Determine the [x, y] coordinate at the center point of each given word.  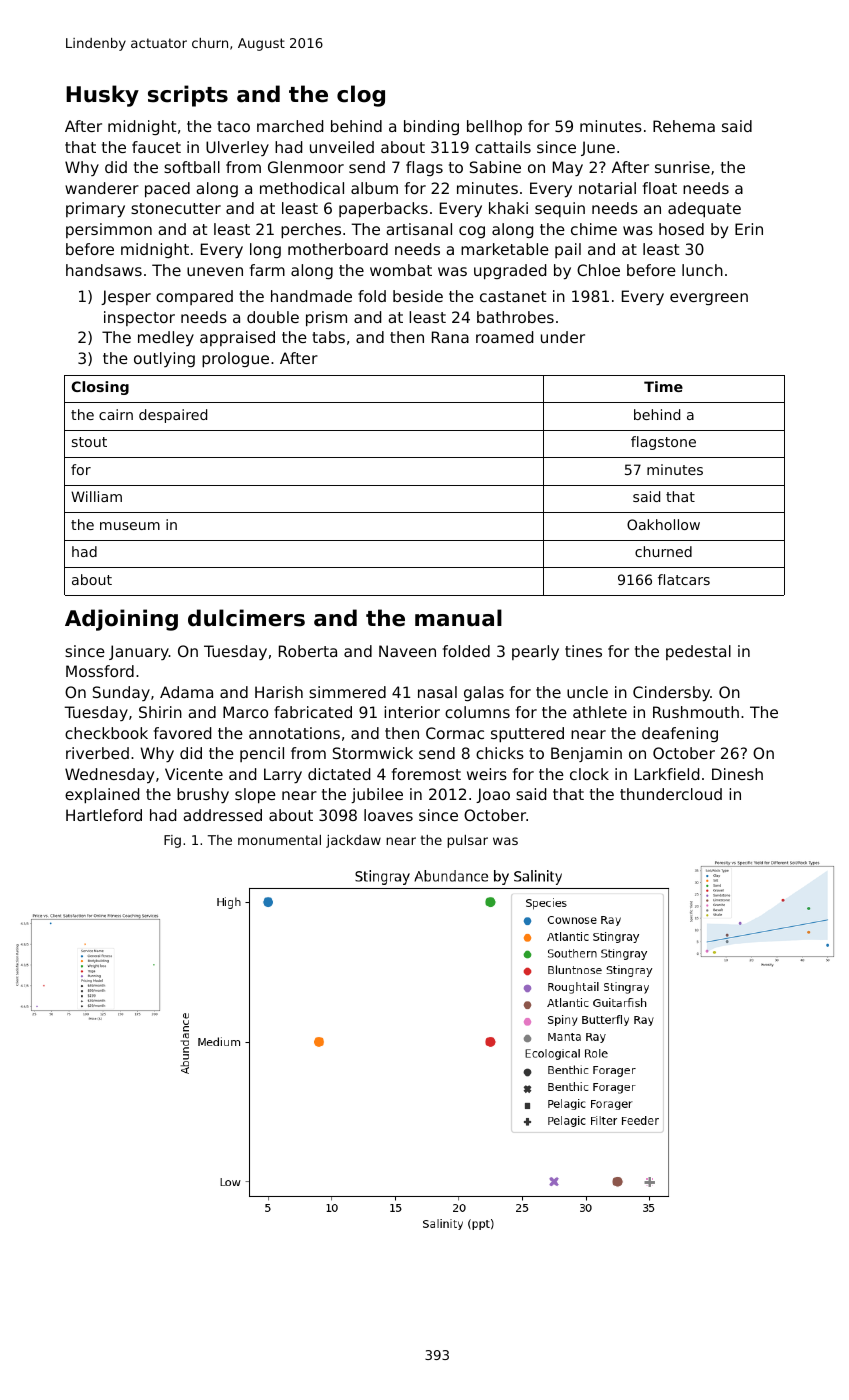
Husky [102, 96]
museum [130, 526]
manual [458, 618]
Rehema [684, 126]
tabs [328, 337]
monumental [279, 840]
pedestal [698, 652]
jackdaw [353, 841]
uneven [215, 271]
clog [361, 96]
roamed [504, 337]
